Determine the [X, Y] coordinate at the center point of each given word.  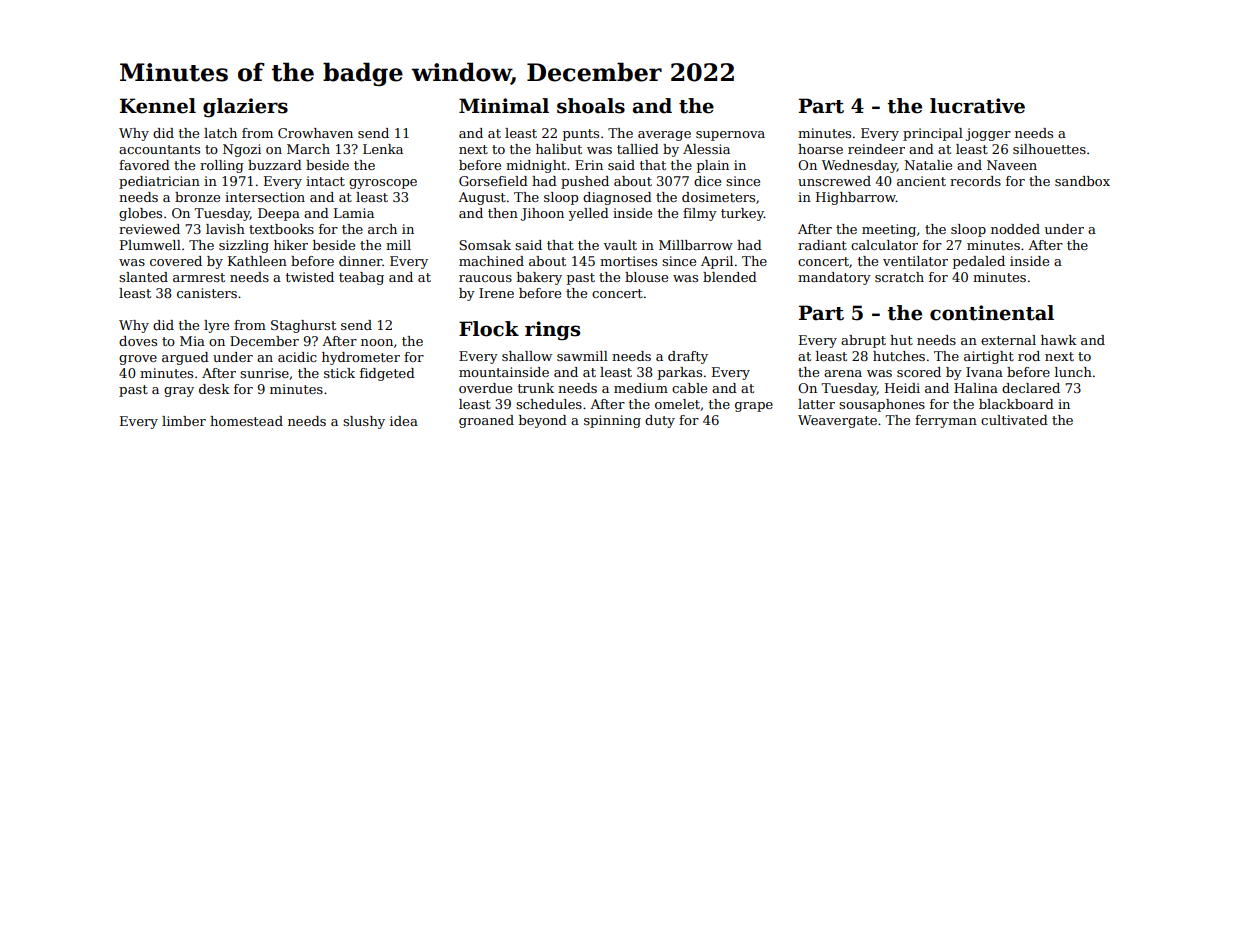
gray [179, 392]
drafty [688, 357]
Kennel [158, 106]
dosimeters [718, 197]
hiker [291, 245]
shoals [591, 106]
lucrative [977, 106]
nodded [1015, 229]
